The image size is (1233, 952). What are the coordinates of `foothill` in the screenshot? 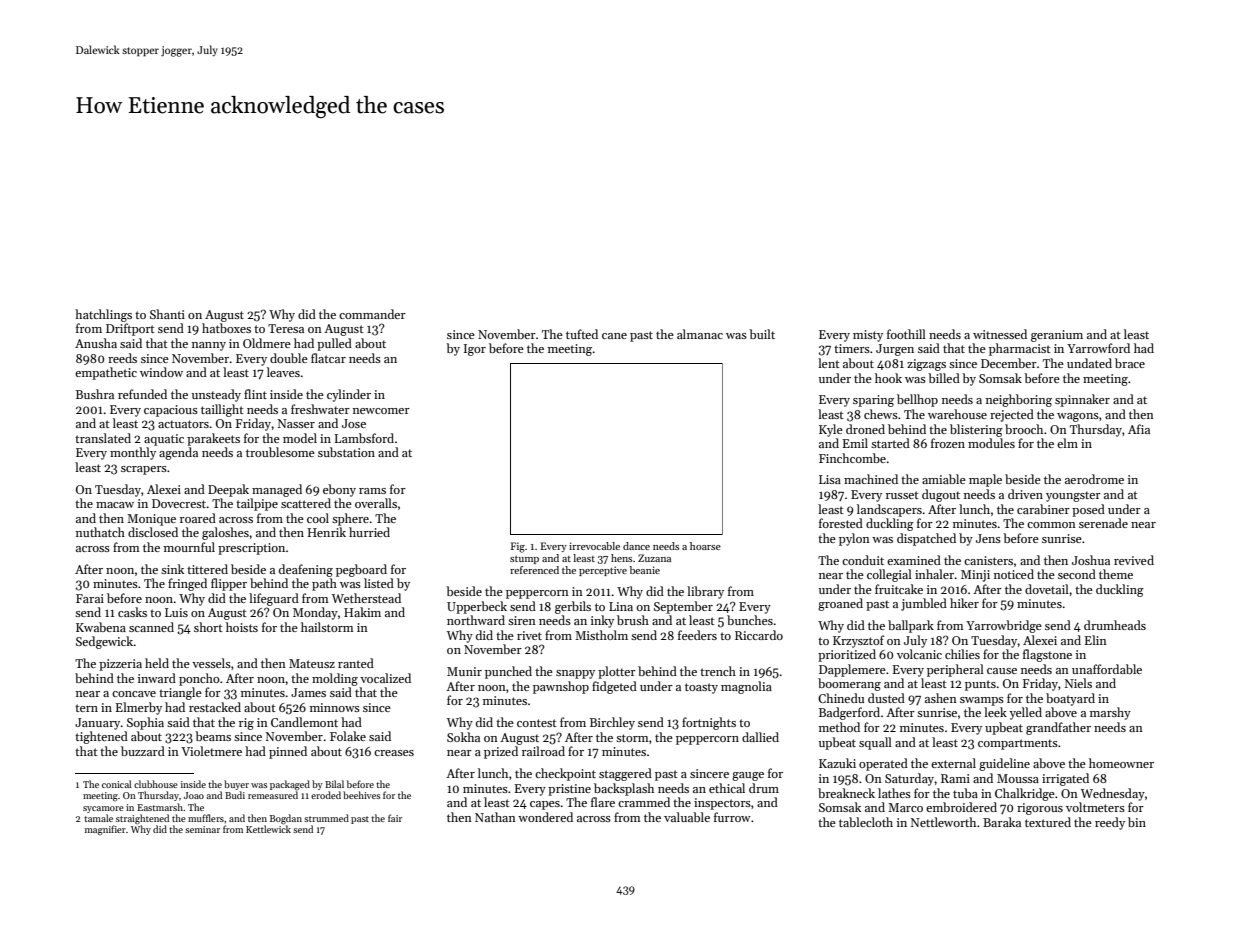 It's located at (906, 334).
